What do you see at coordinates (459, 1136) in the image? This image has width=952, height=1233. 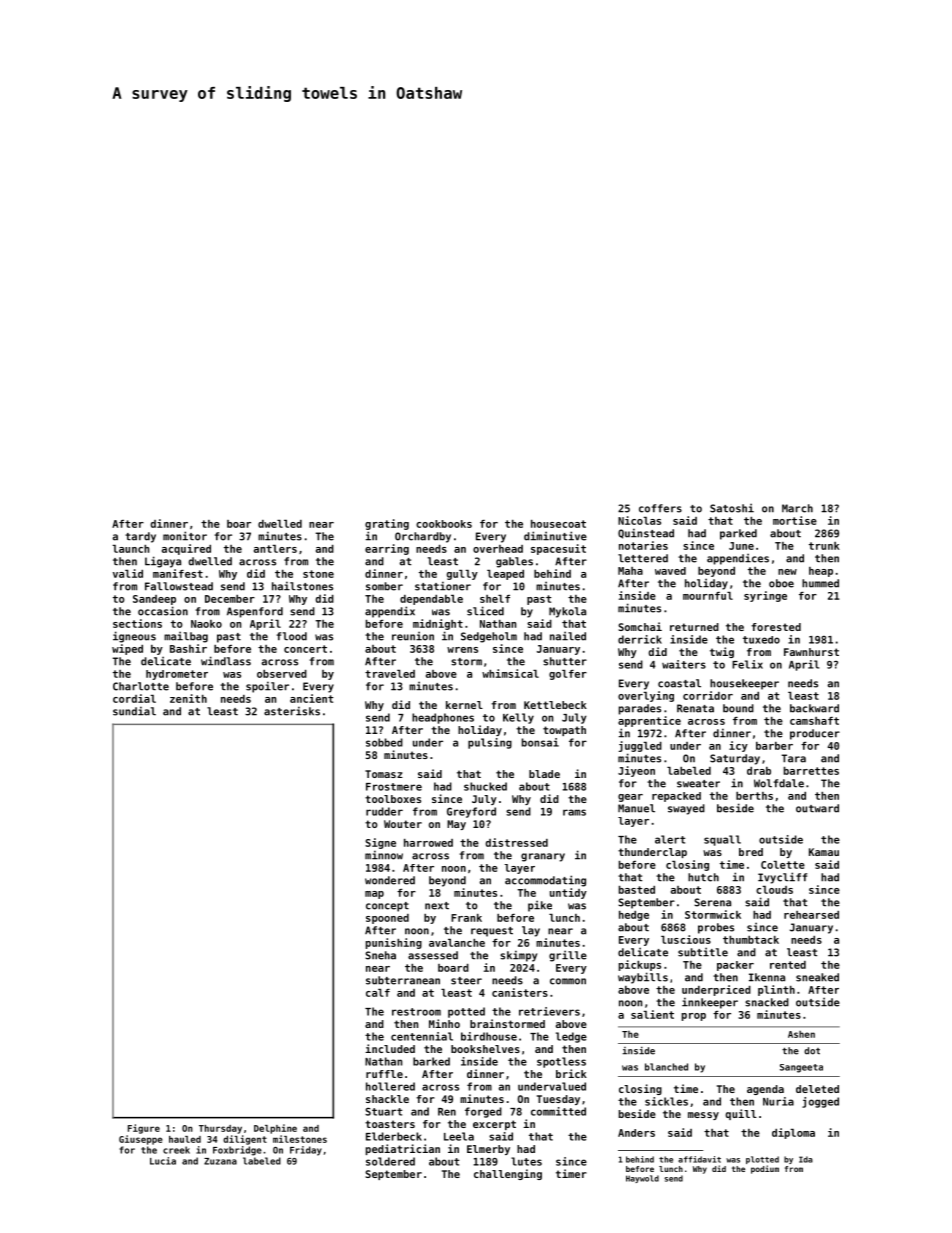 I see `Leela` at bounding box center [459, 1136].
